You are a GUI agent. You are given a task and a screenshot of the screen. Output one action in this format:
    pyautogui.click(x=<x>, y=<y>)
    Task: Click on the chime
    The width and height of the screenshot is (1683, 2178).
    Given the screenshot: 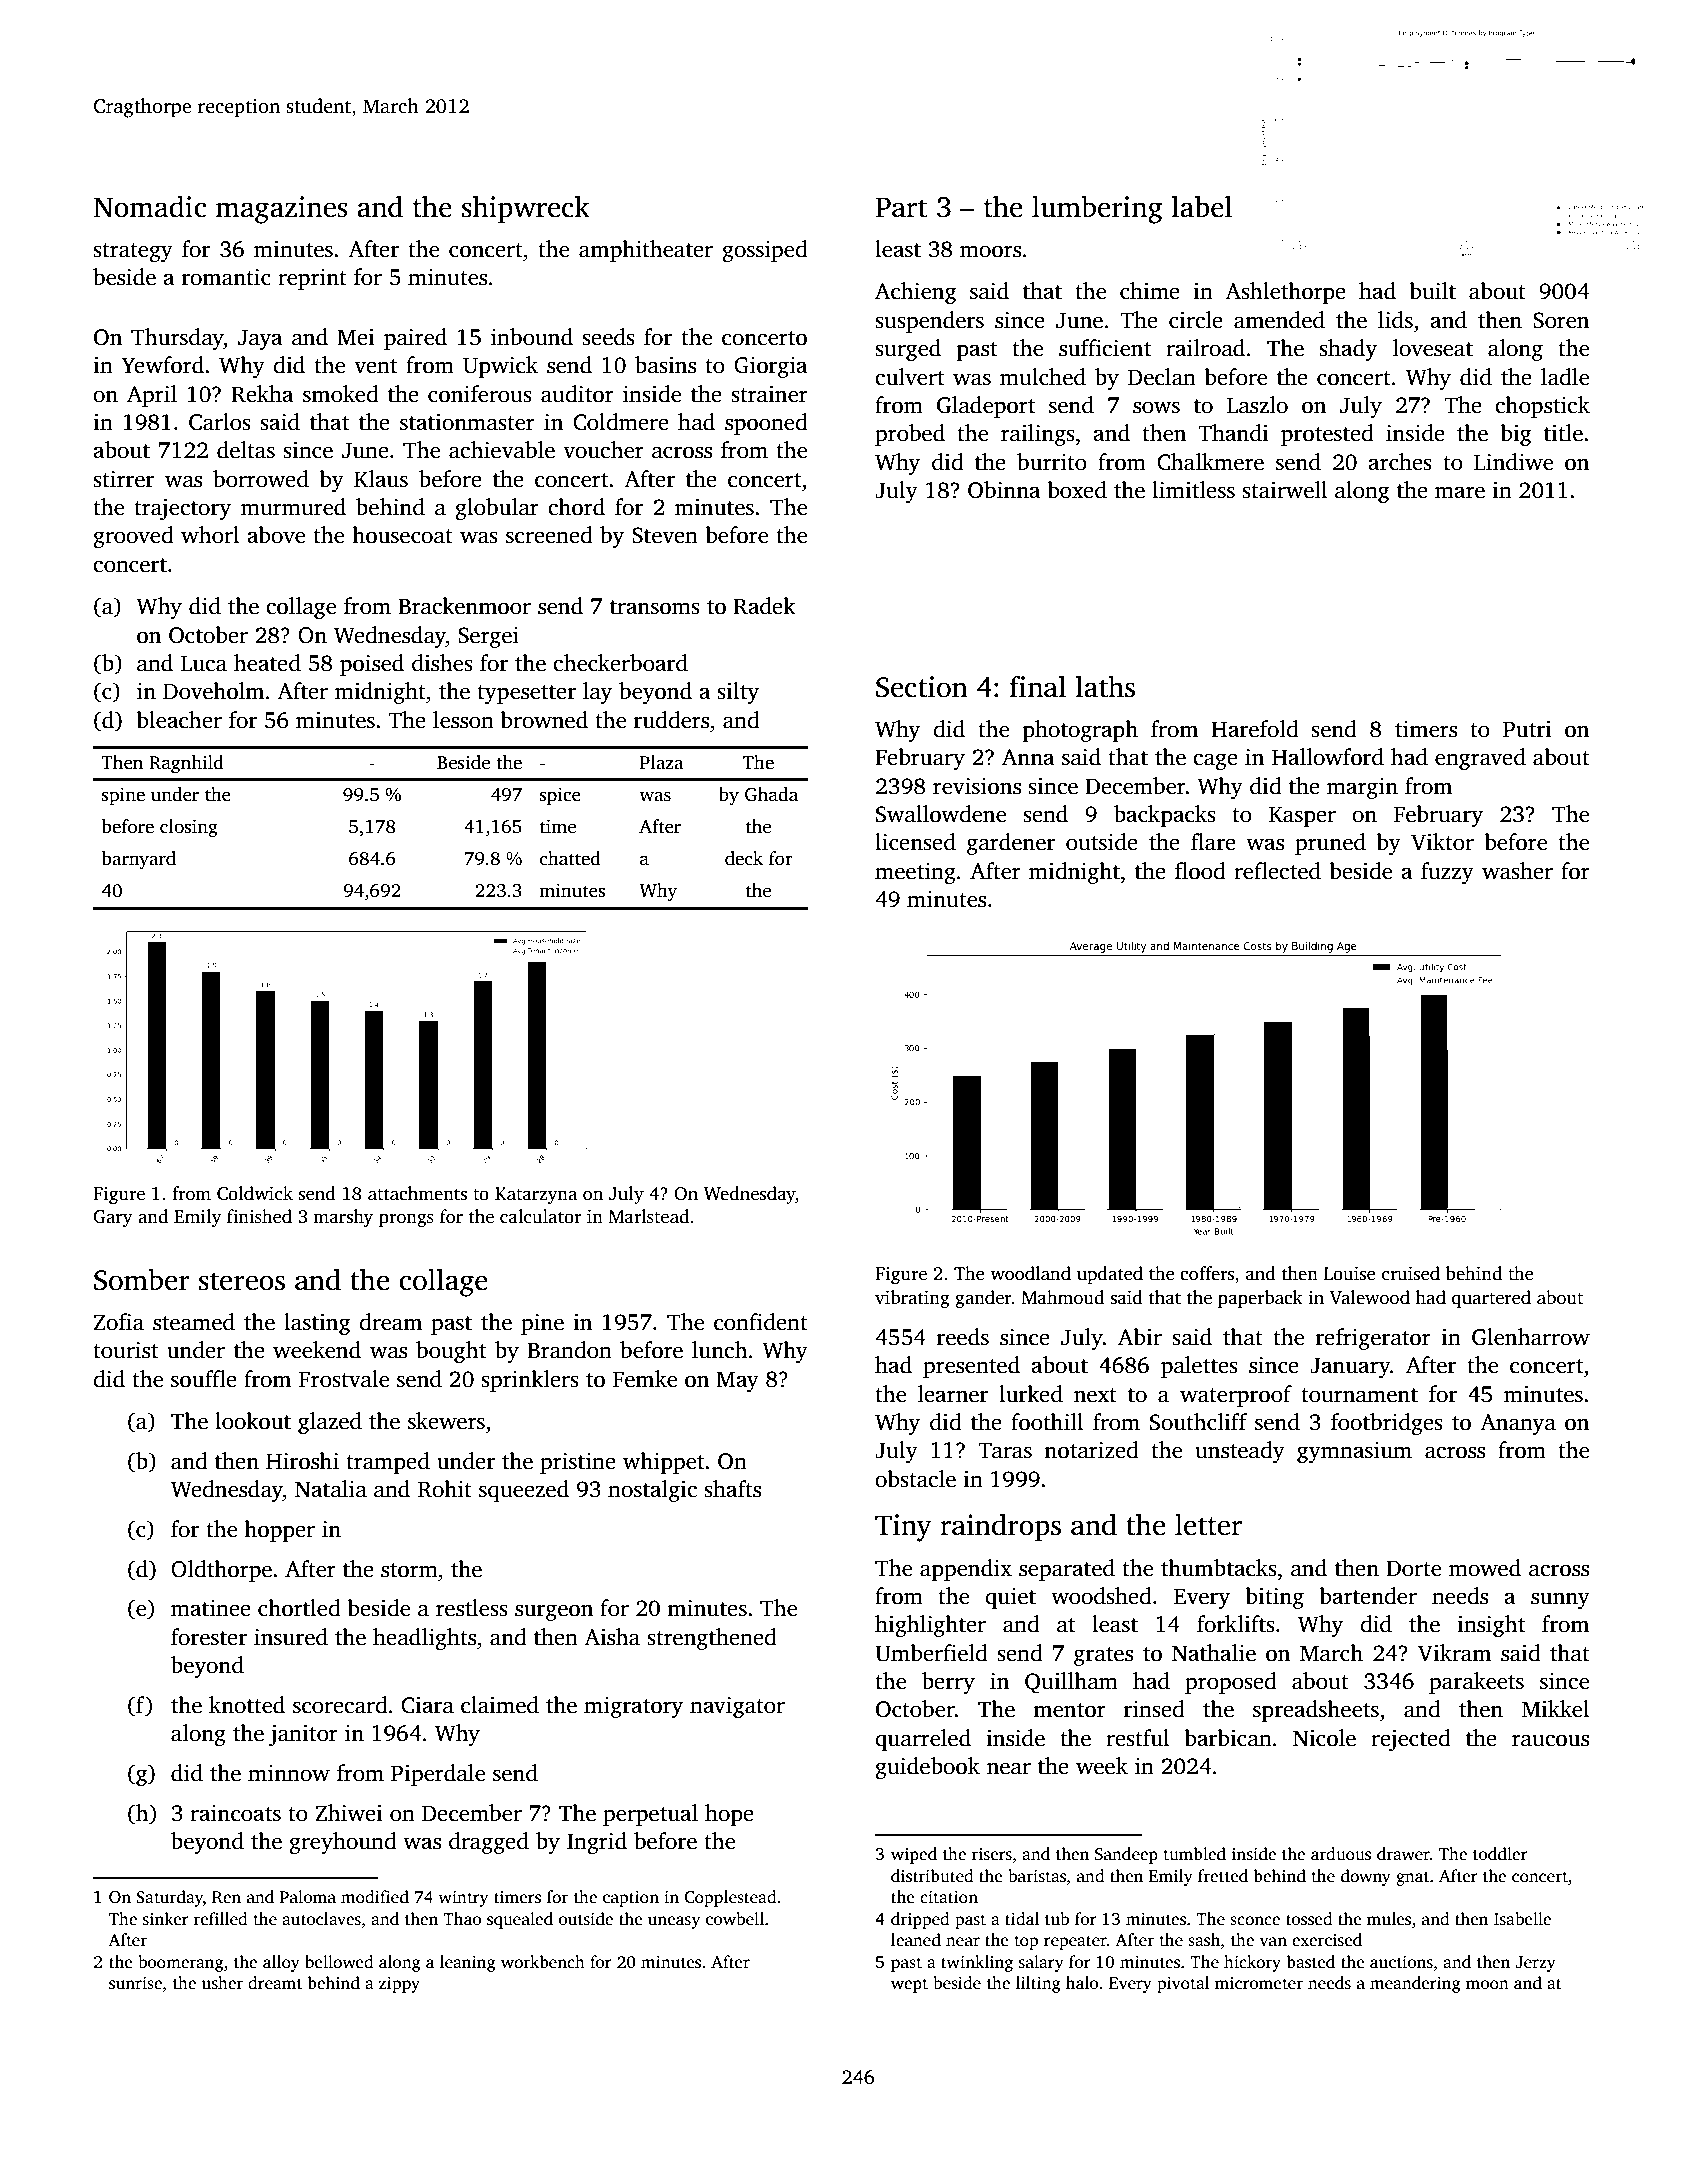 What is the action you would take?
    pyautogui.click(x=1150, y=291)
